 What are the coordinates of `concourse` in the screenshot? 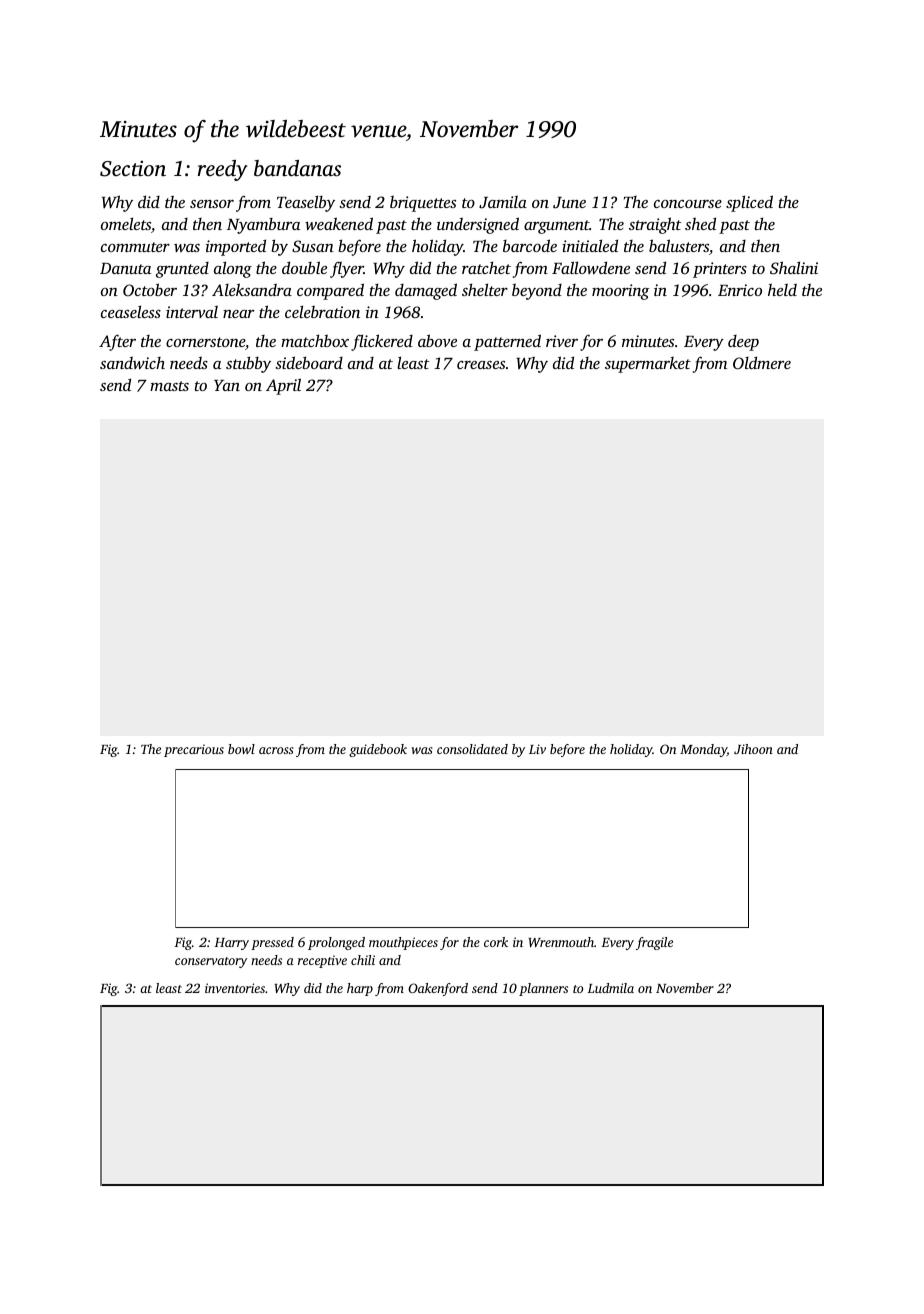 It's located at (688, 204).
